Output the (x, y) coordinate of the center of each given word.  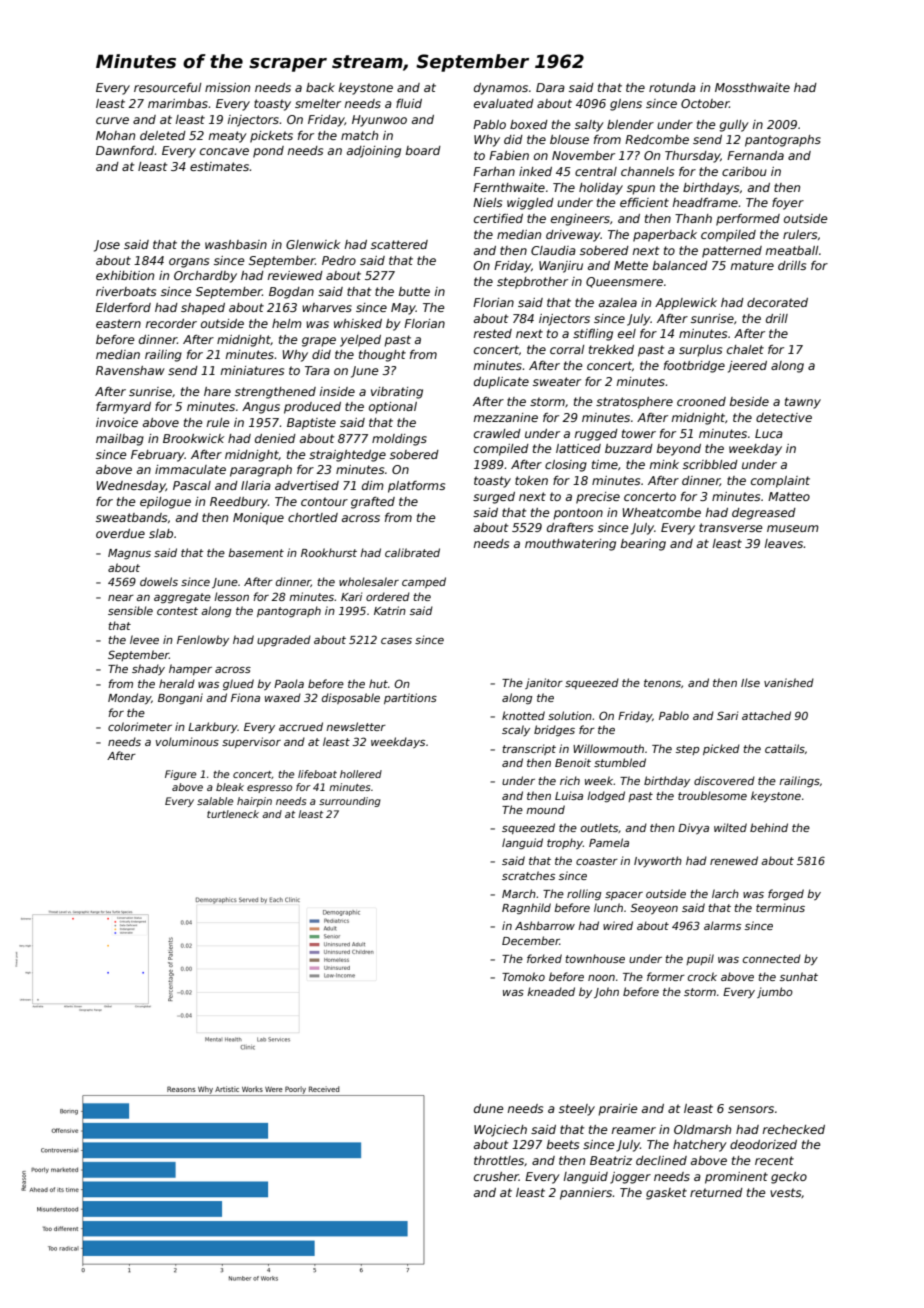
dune (489, 1108)
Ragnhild (526, 908)
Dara (550, 87)
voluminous (187, 741)
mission (227, 87)
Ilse (750, 682)
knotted (523, 715)
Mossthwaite (752, 87)
